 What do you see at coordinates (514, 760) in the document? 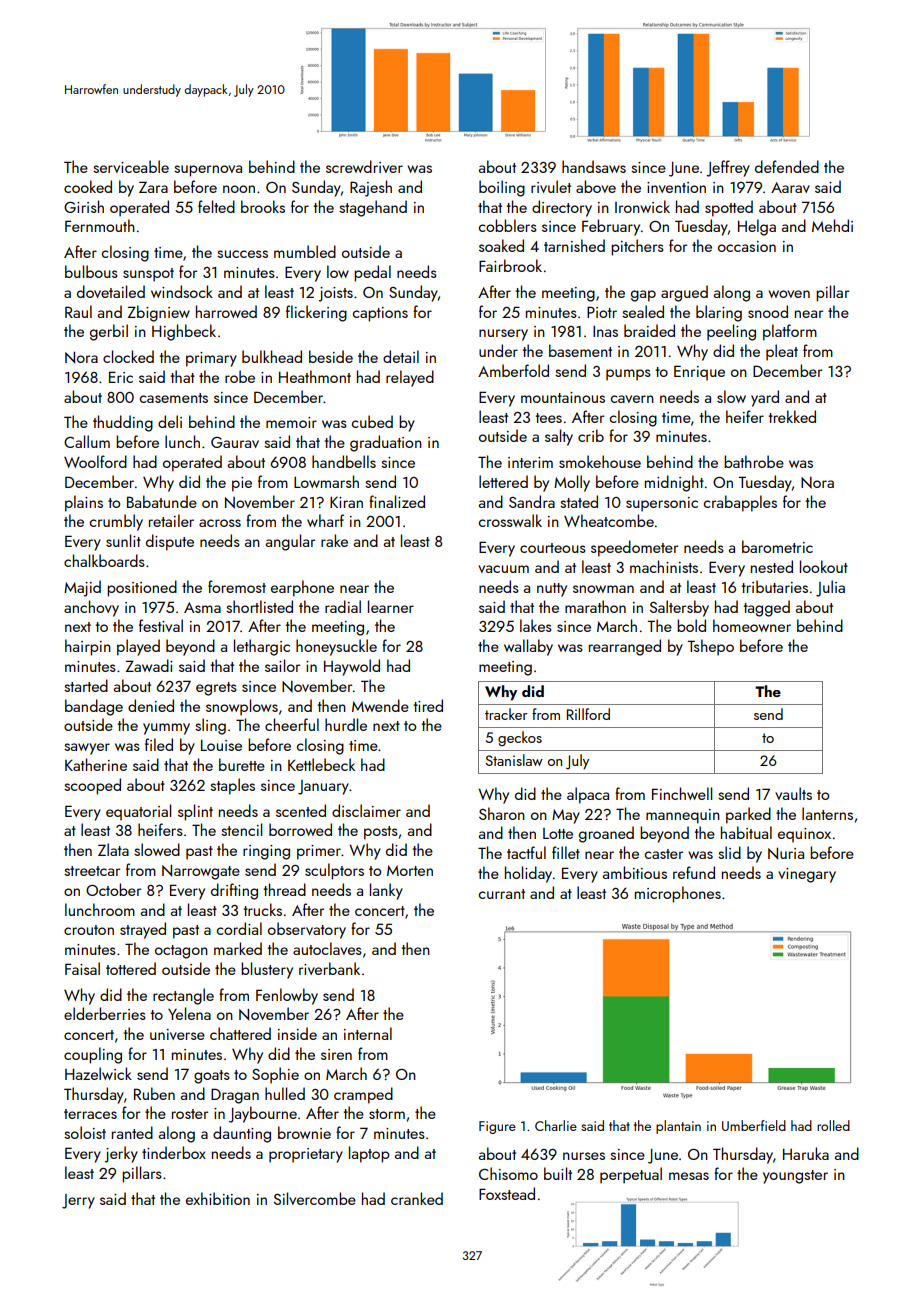
I see `Stanislaw` at bounding box center [514, 760].
